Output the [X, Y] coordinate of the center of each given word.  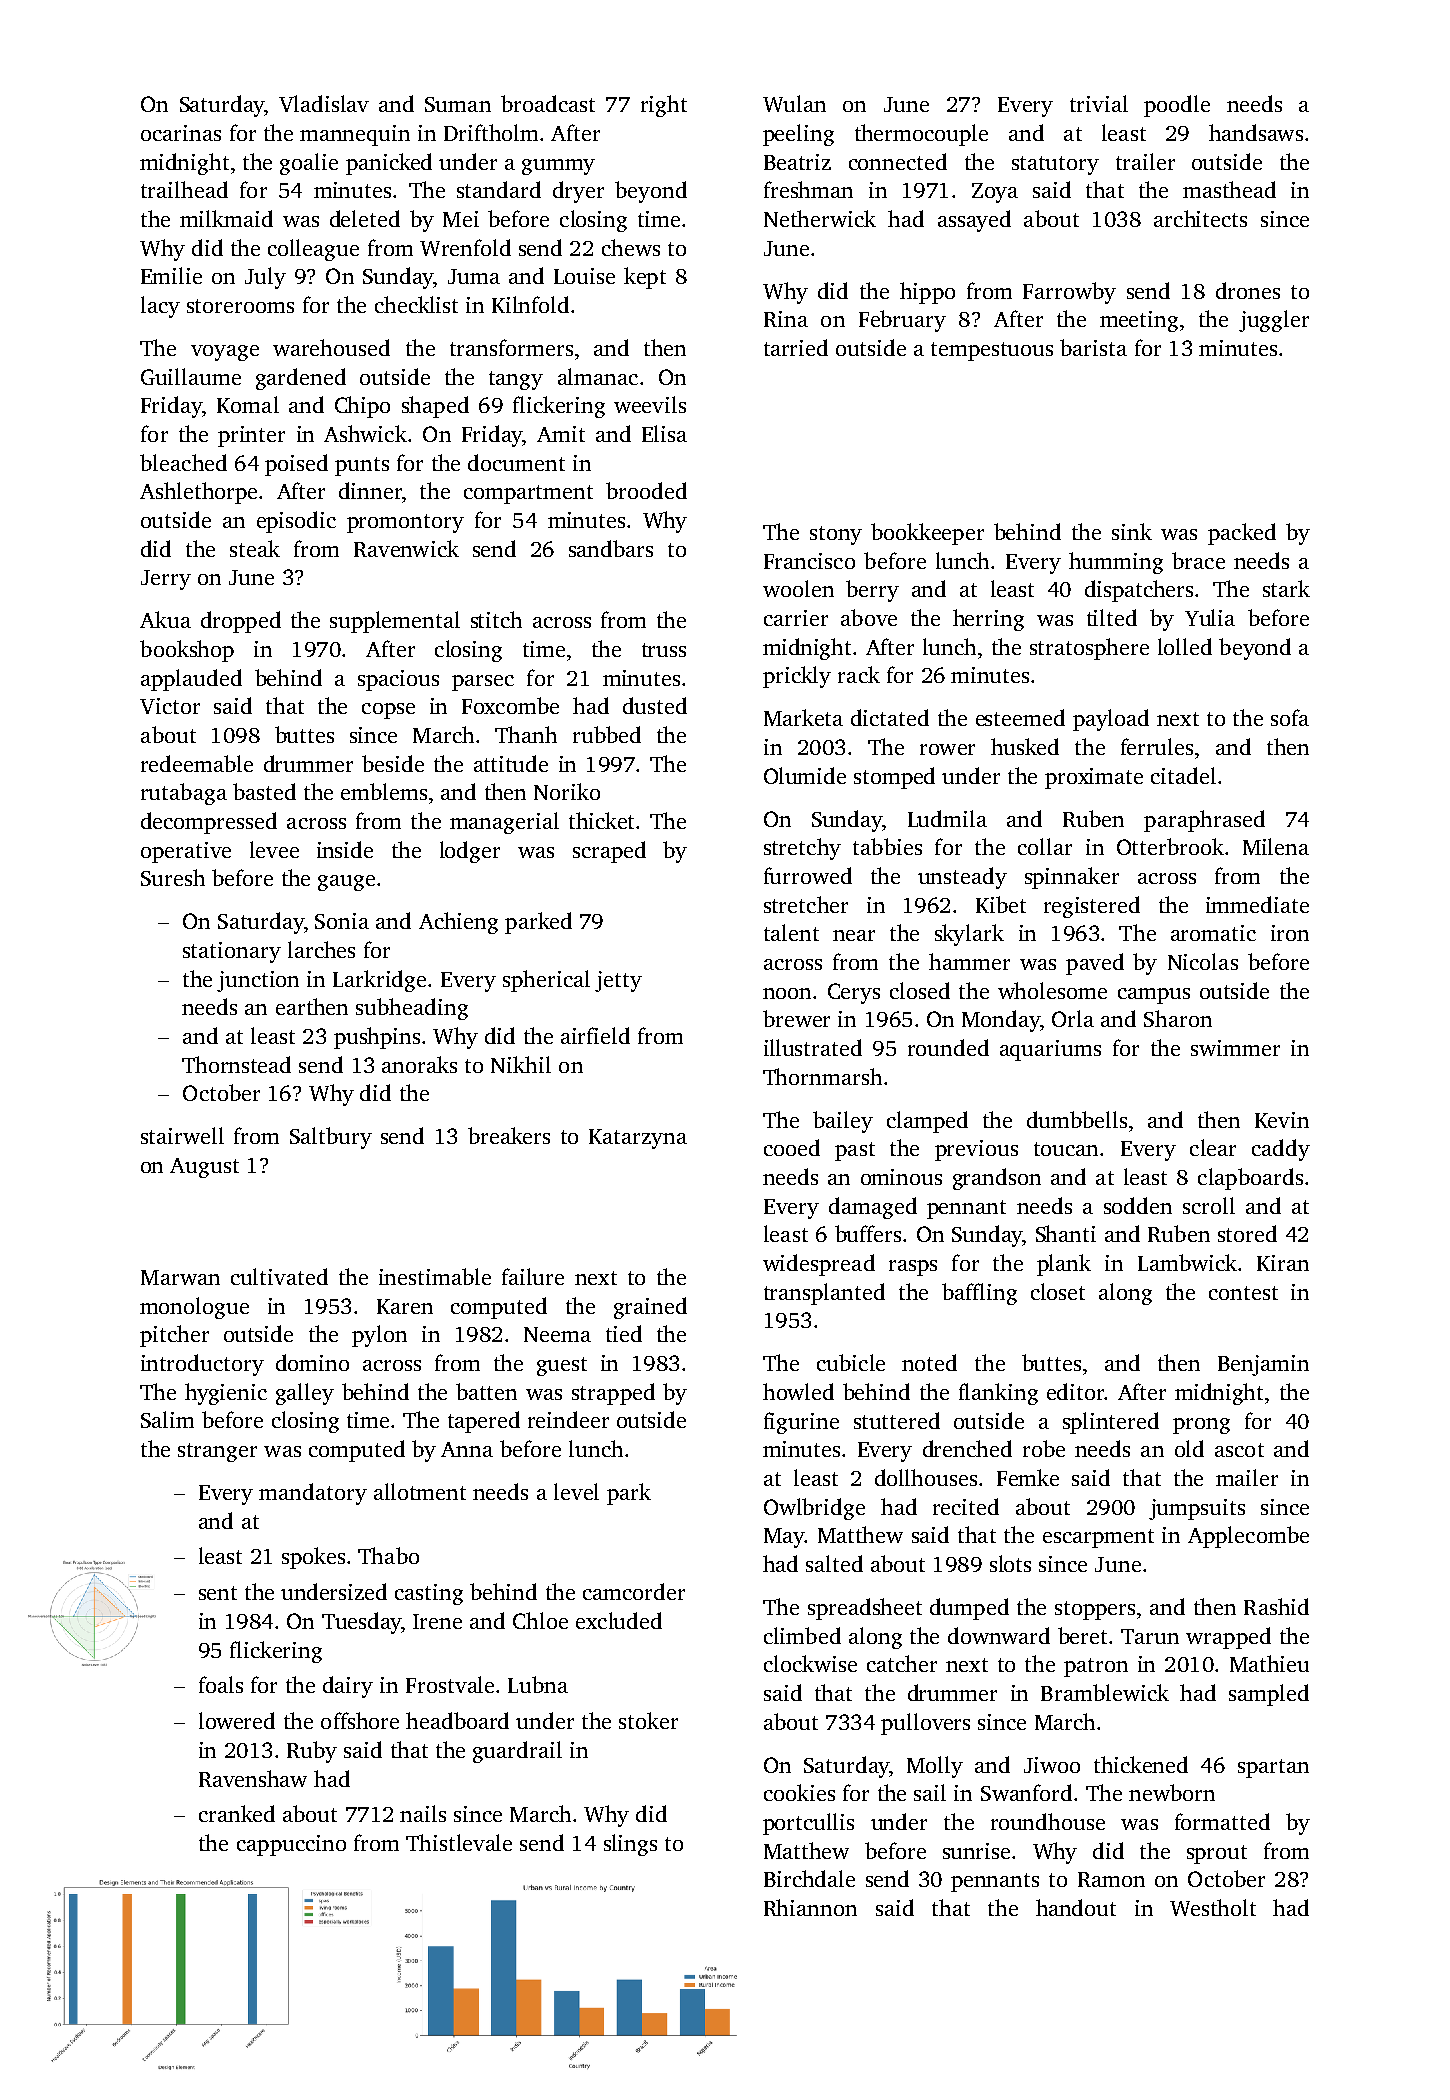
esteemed [1020, 717]
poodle [1177, 106]
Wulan [794, 103]
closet [1058, 1291]
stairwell [182, 1135]
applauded [191, 680]
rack [859, 674]
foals [221, 1684]
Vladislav [324, 103]
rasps [913, 1268]
